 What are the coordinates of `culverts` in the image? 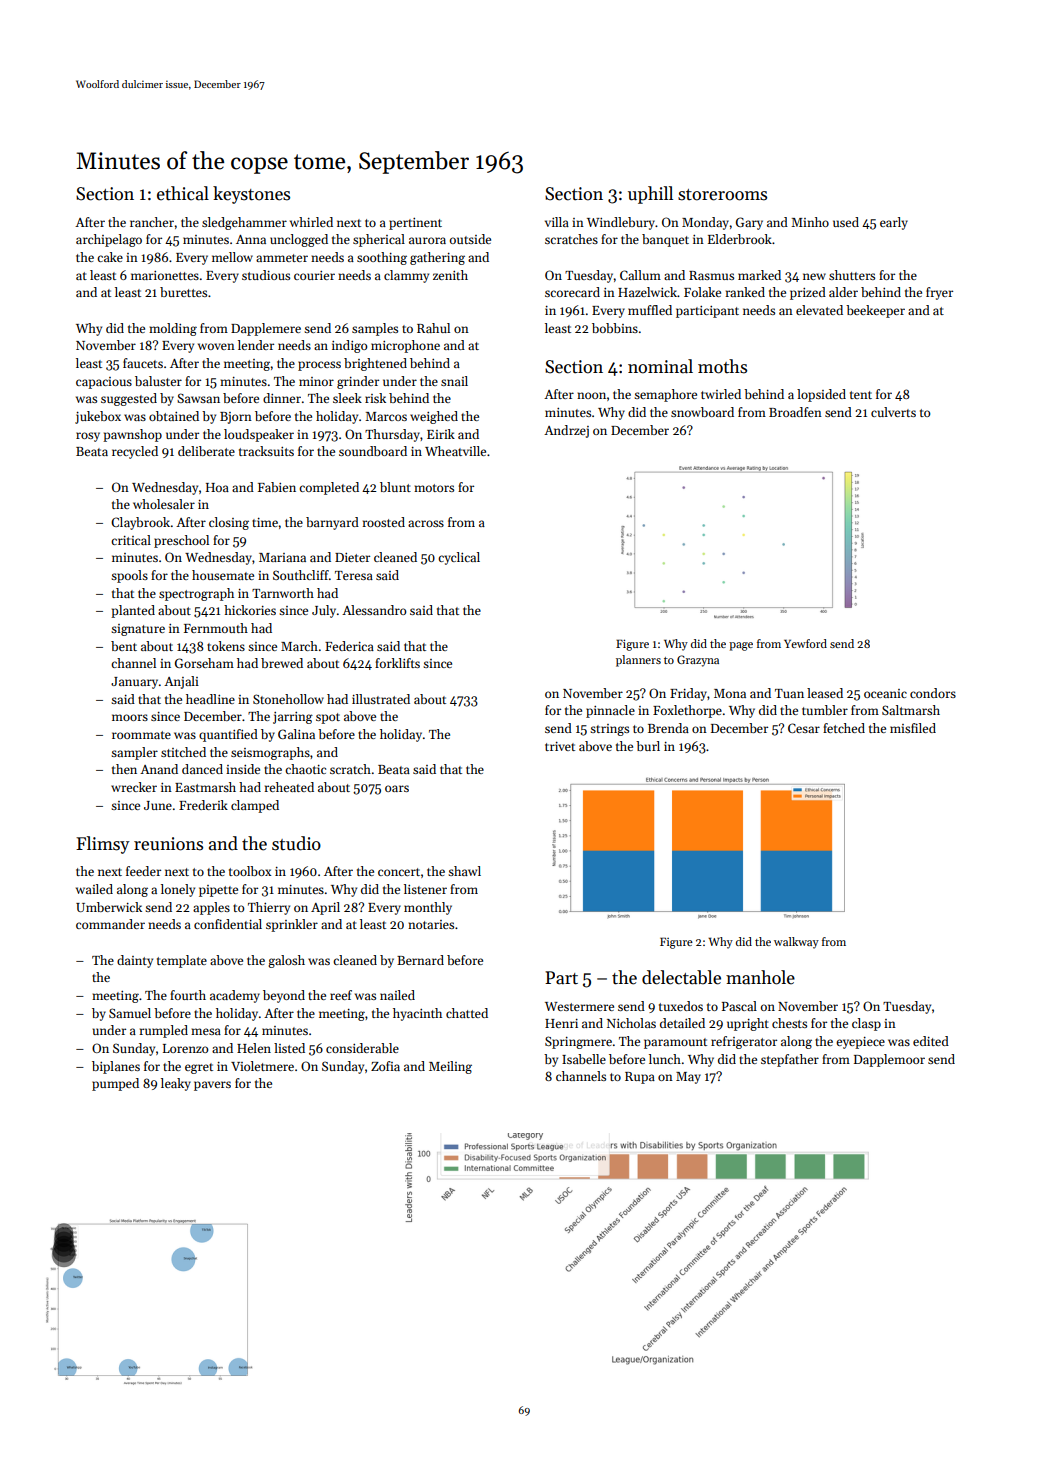 It's located at (893, 412).
